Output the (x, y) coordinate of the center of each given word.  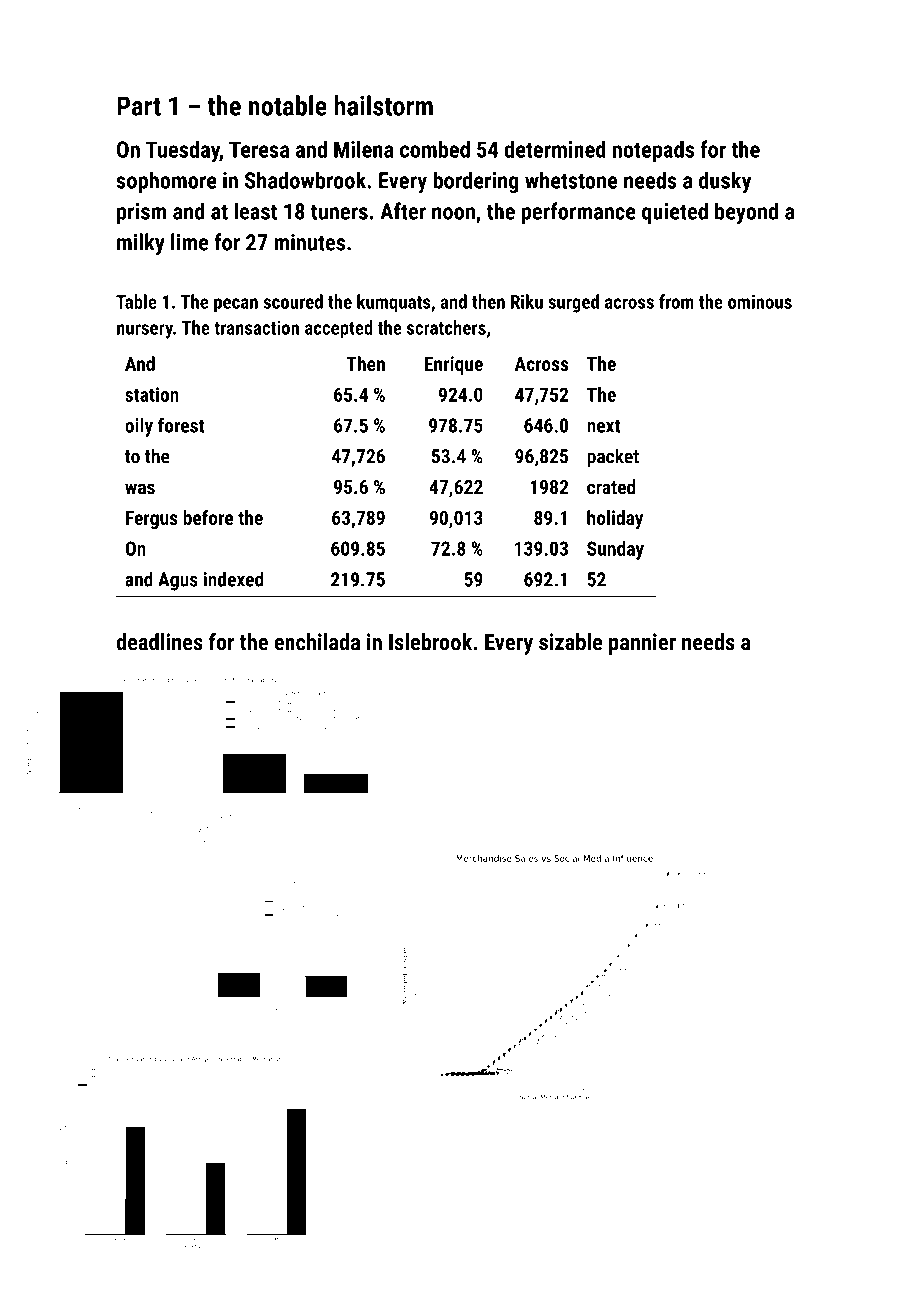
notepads (653, 151)
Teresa (259, 149)
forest (181, 425)
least (255, 211)
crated (611, 486)
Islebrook (430, 642)
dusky (725, 182)
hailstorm (383, 105)
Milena (363, 149)
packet (613, 457)
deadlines (159, 642)
